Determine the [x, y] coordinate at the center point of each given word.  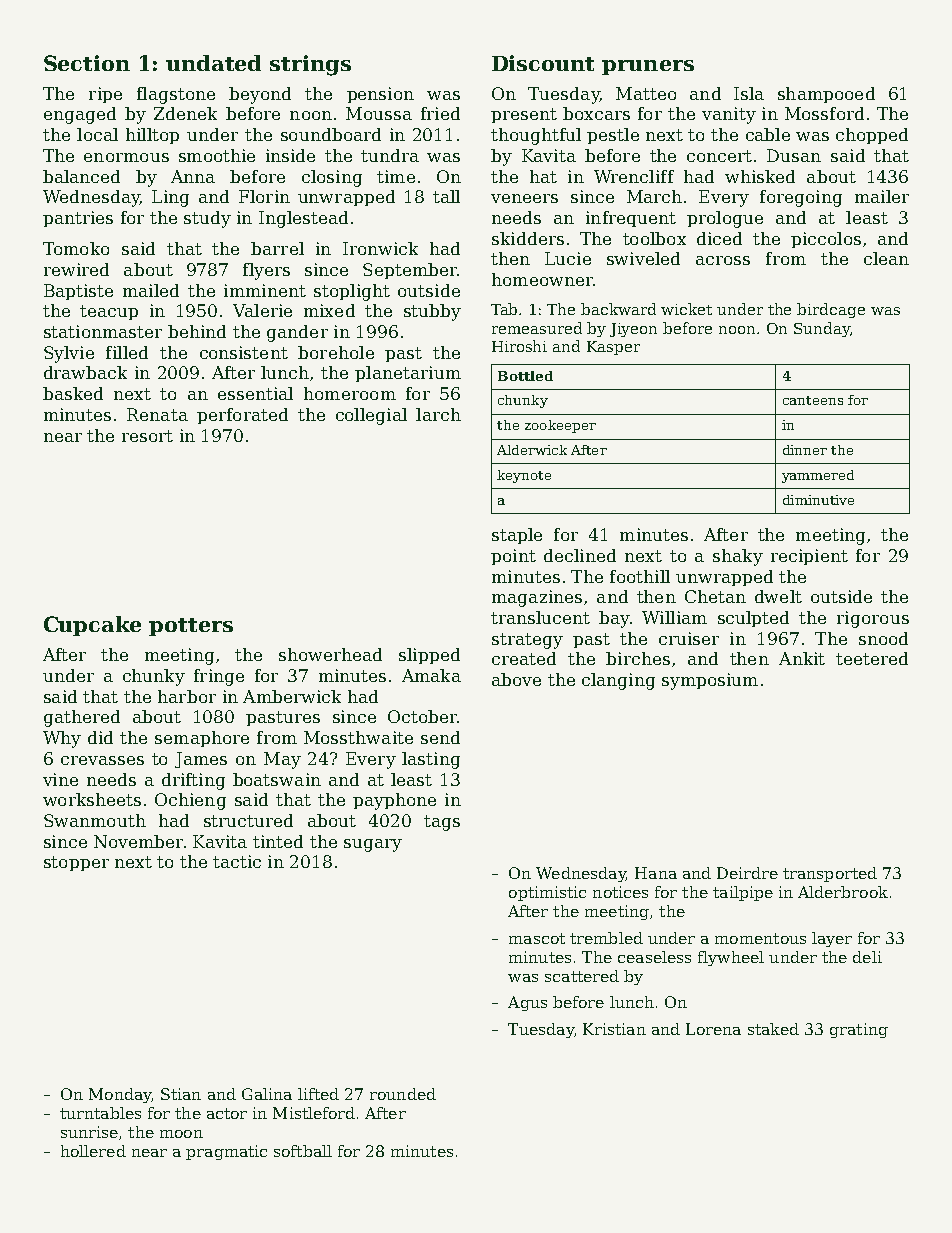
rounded [403, 1094]
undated [213, 63]
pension [380, 95]
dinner [805, 450]
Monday [120, 1095]
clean [886, 258]
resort [147, 436]
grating [859, 1030]
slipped [429, 656]
